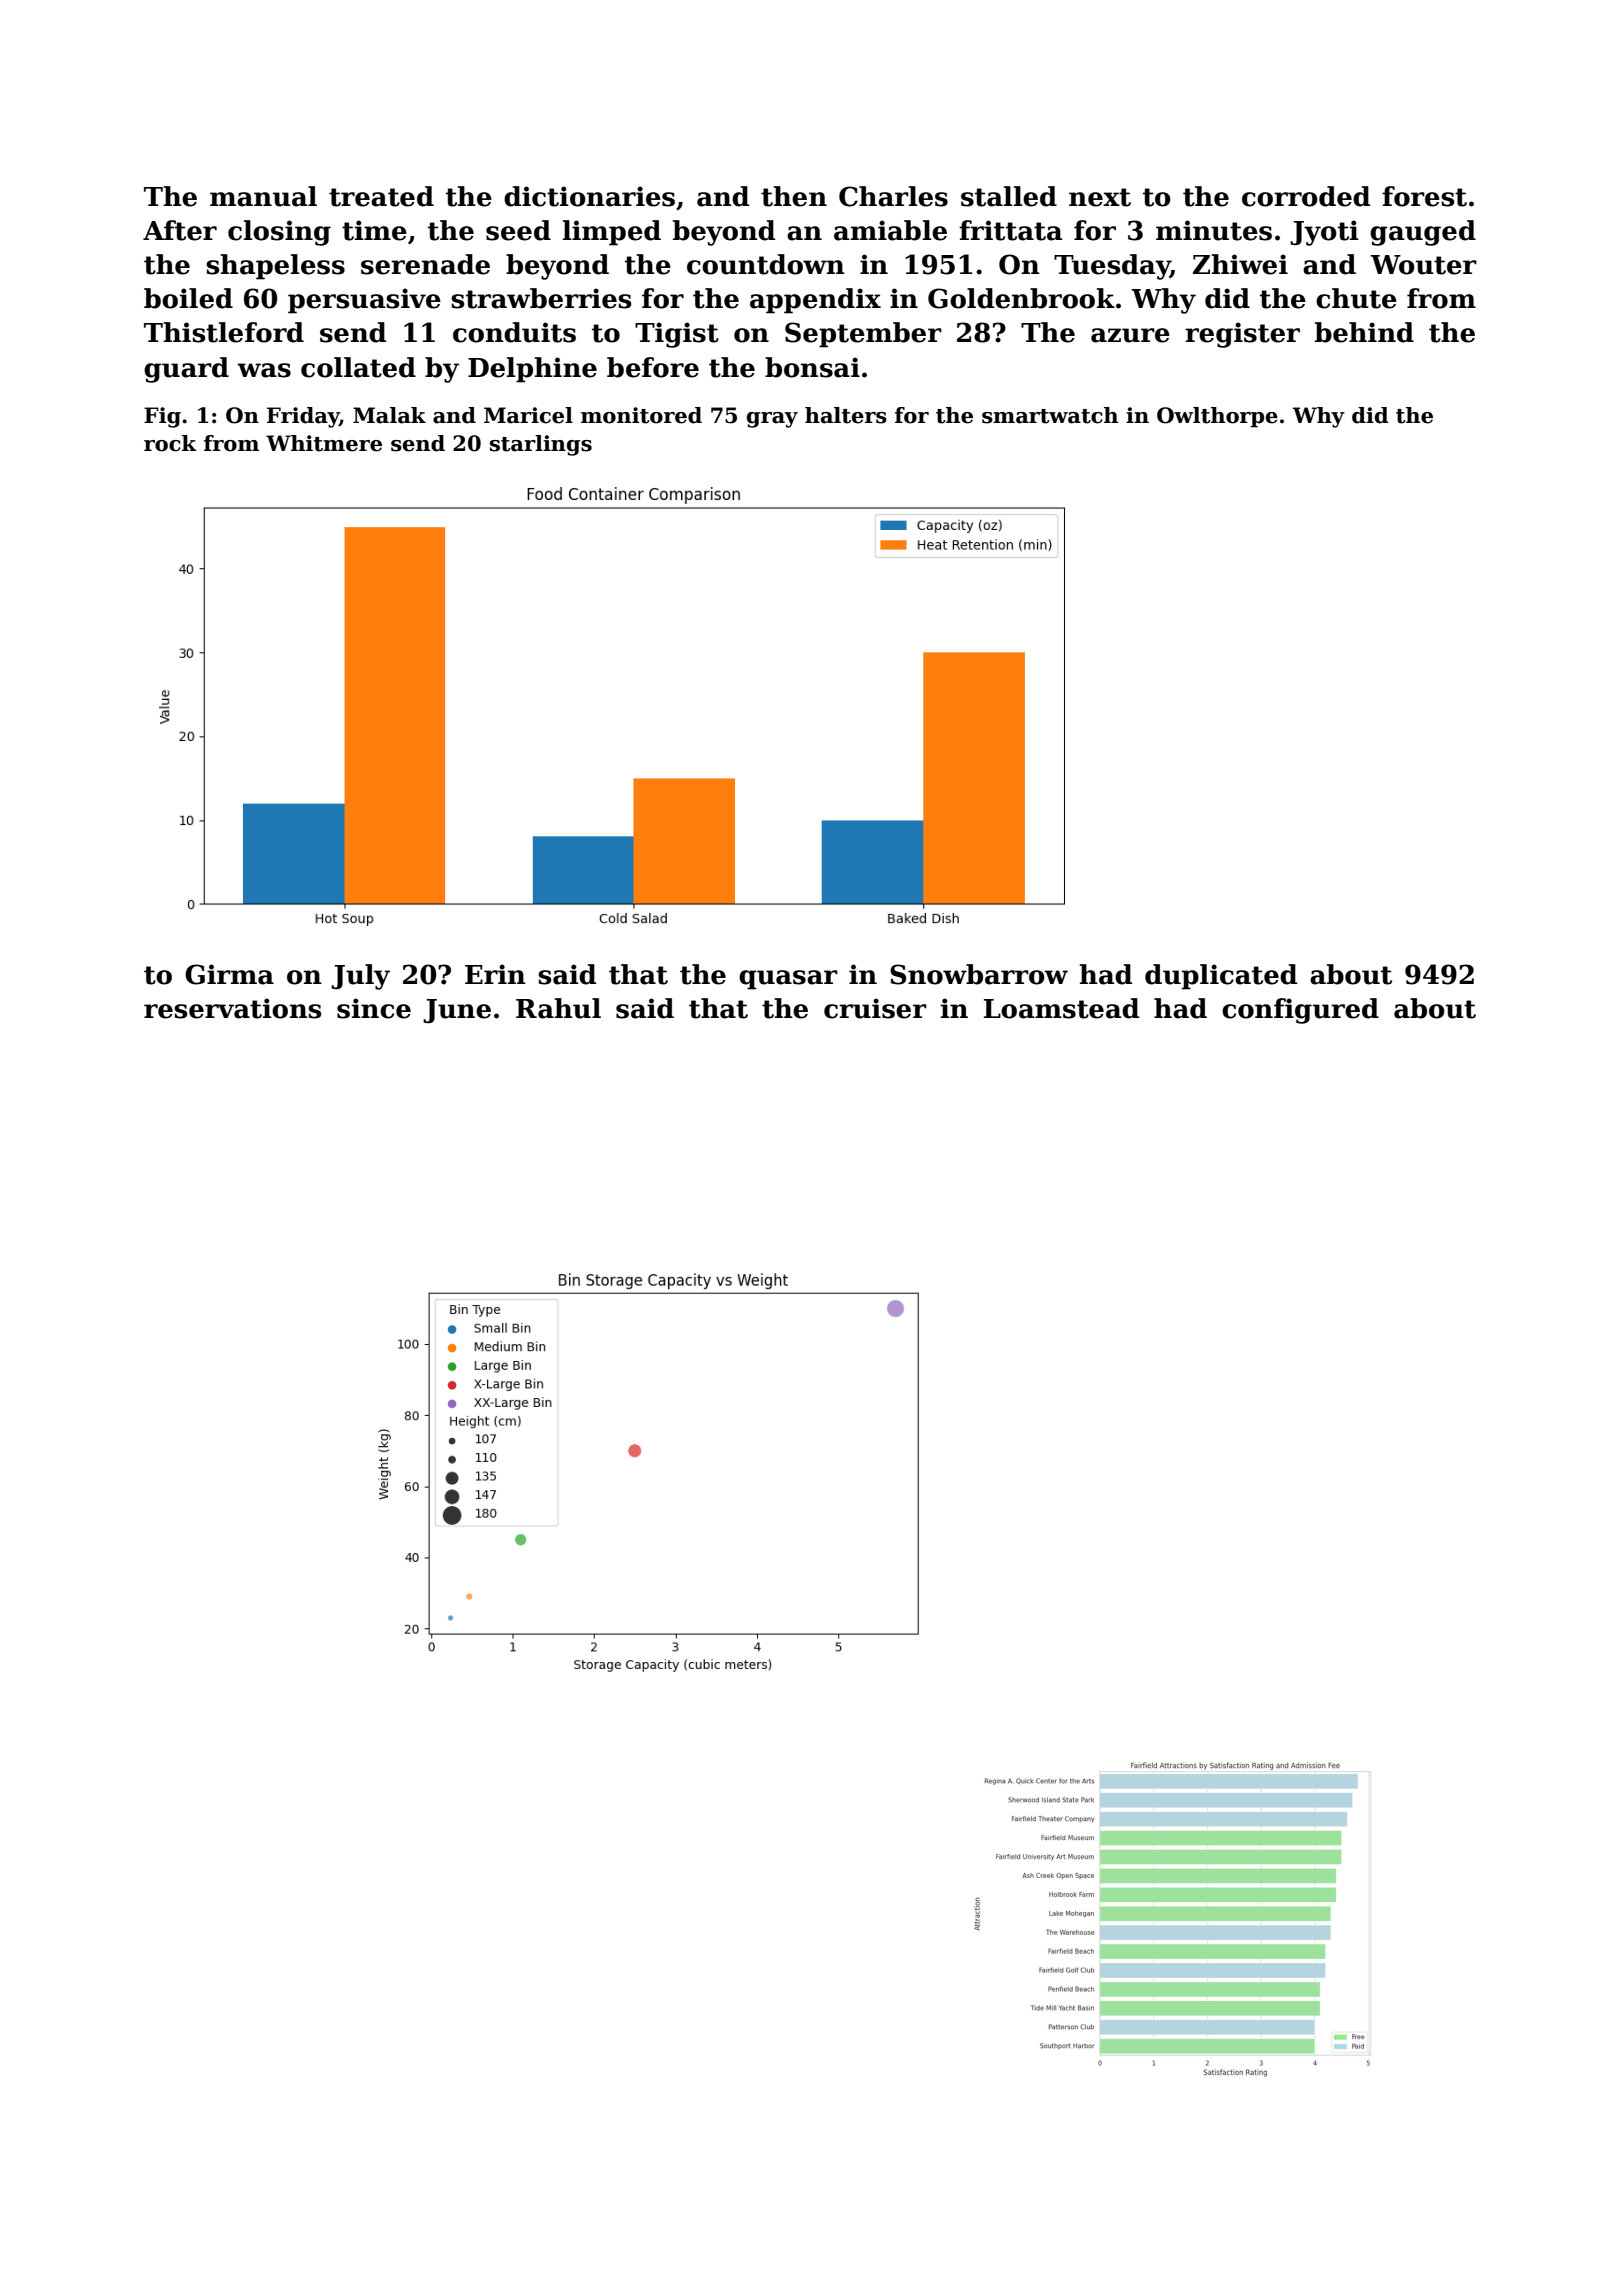  I want to click on quasar, so click(788, 980).
